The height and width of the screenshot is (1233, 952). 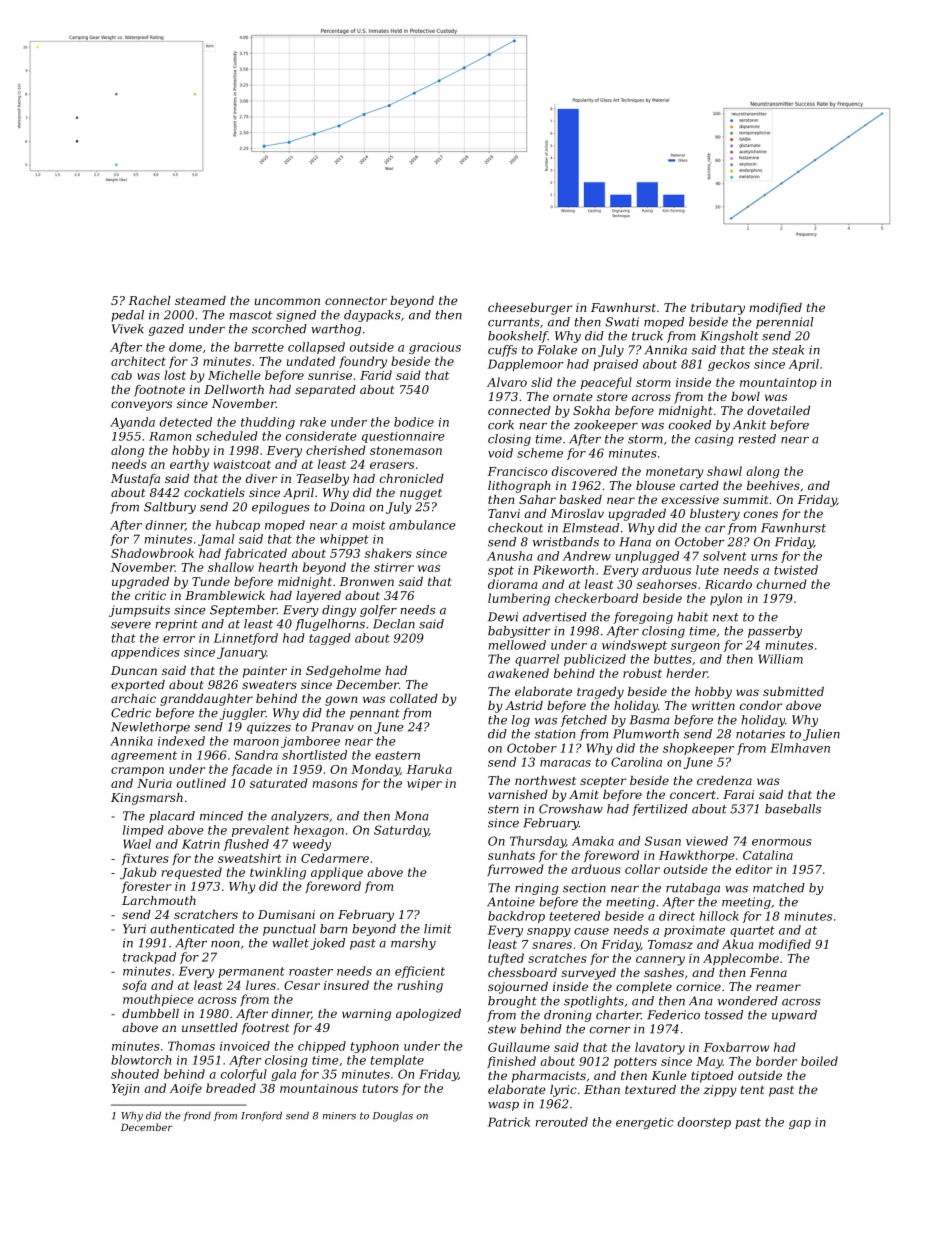 What do you see at coordinates (300, 817) in the screenshot?
I see `analyzers` at bounding box center [300, 817].
